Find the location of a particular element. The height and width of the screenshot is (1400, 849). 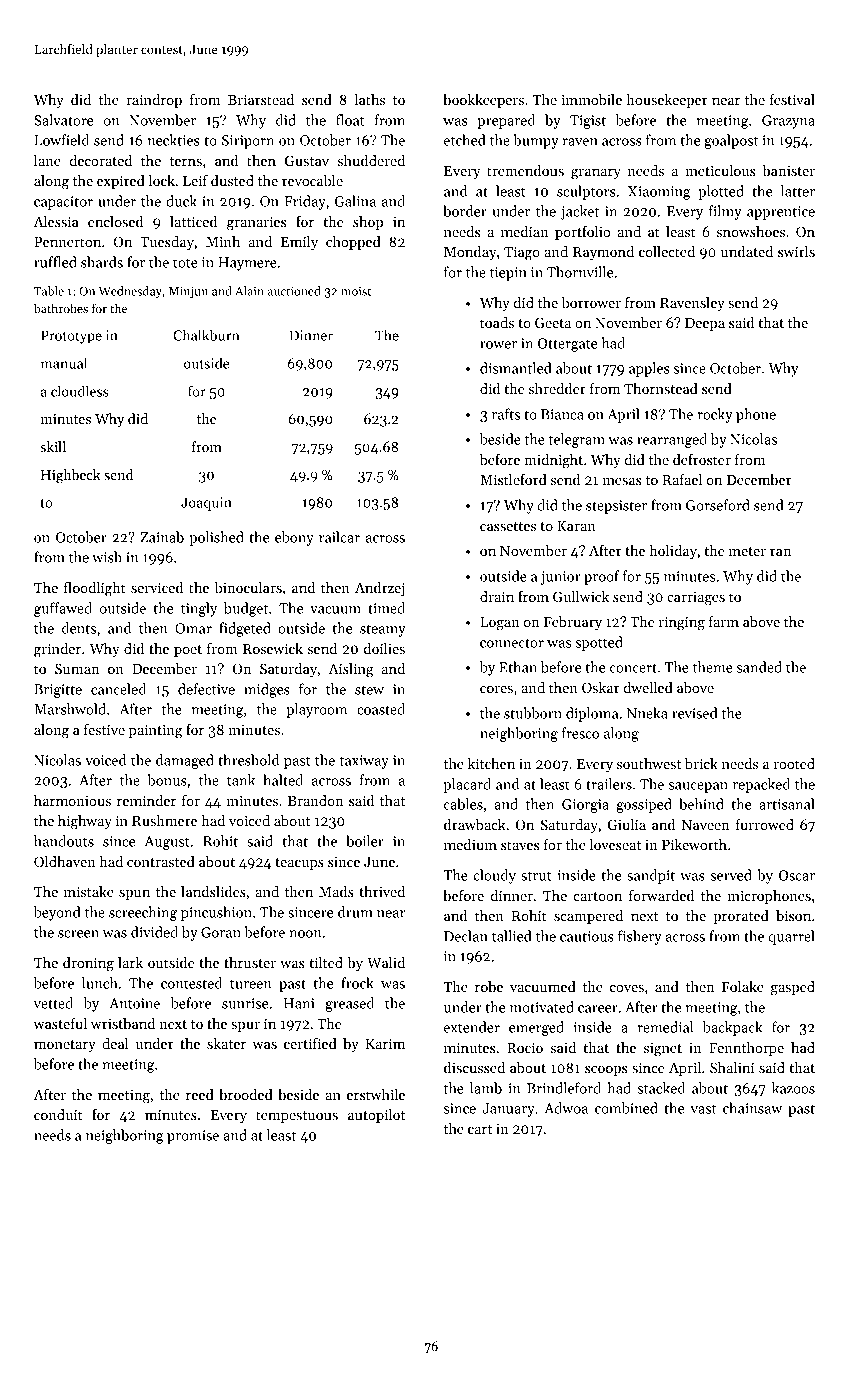

prorated is located at coordinates (741, 917).
